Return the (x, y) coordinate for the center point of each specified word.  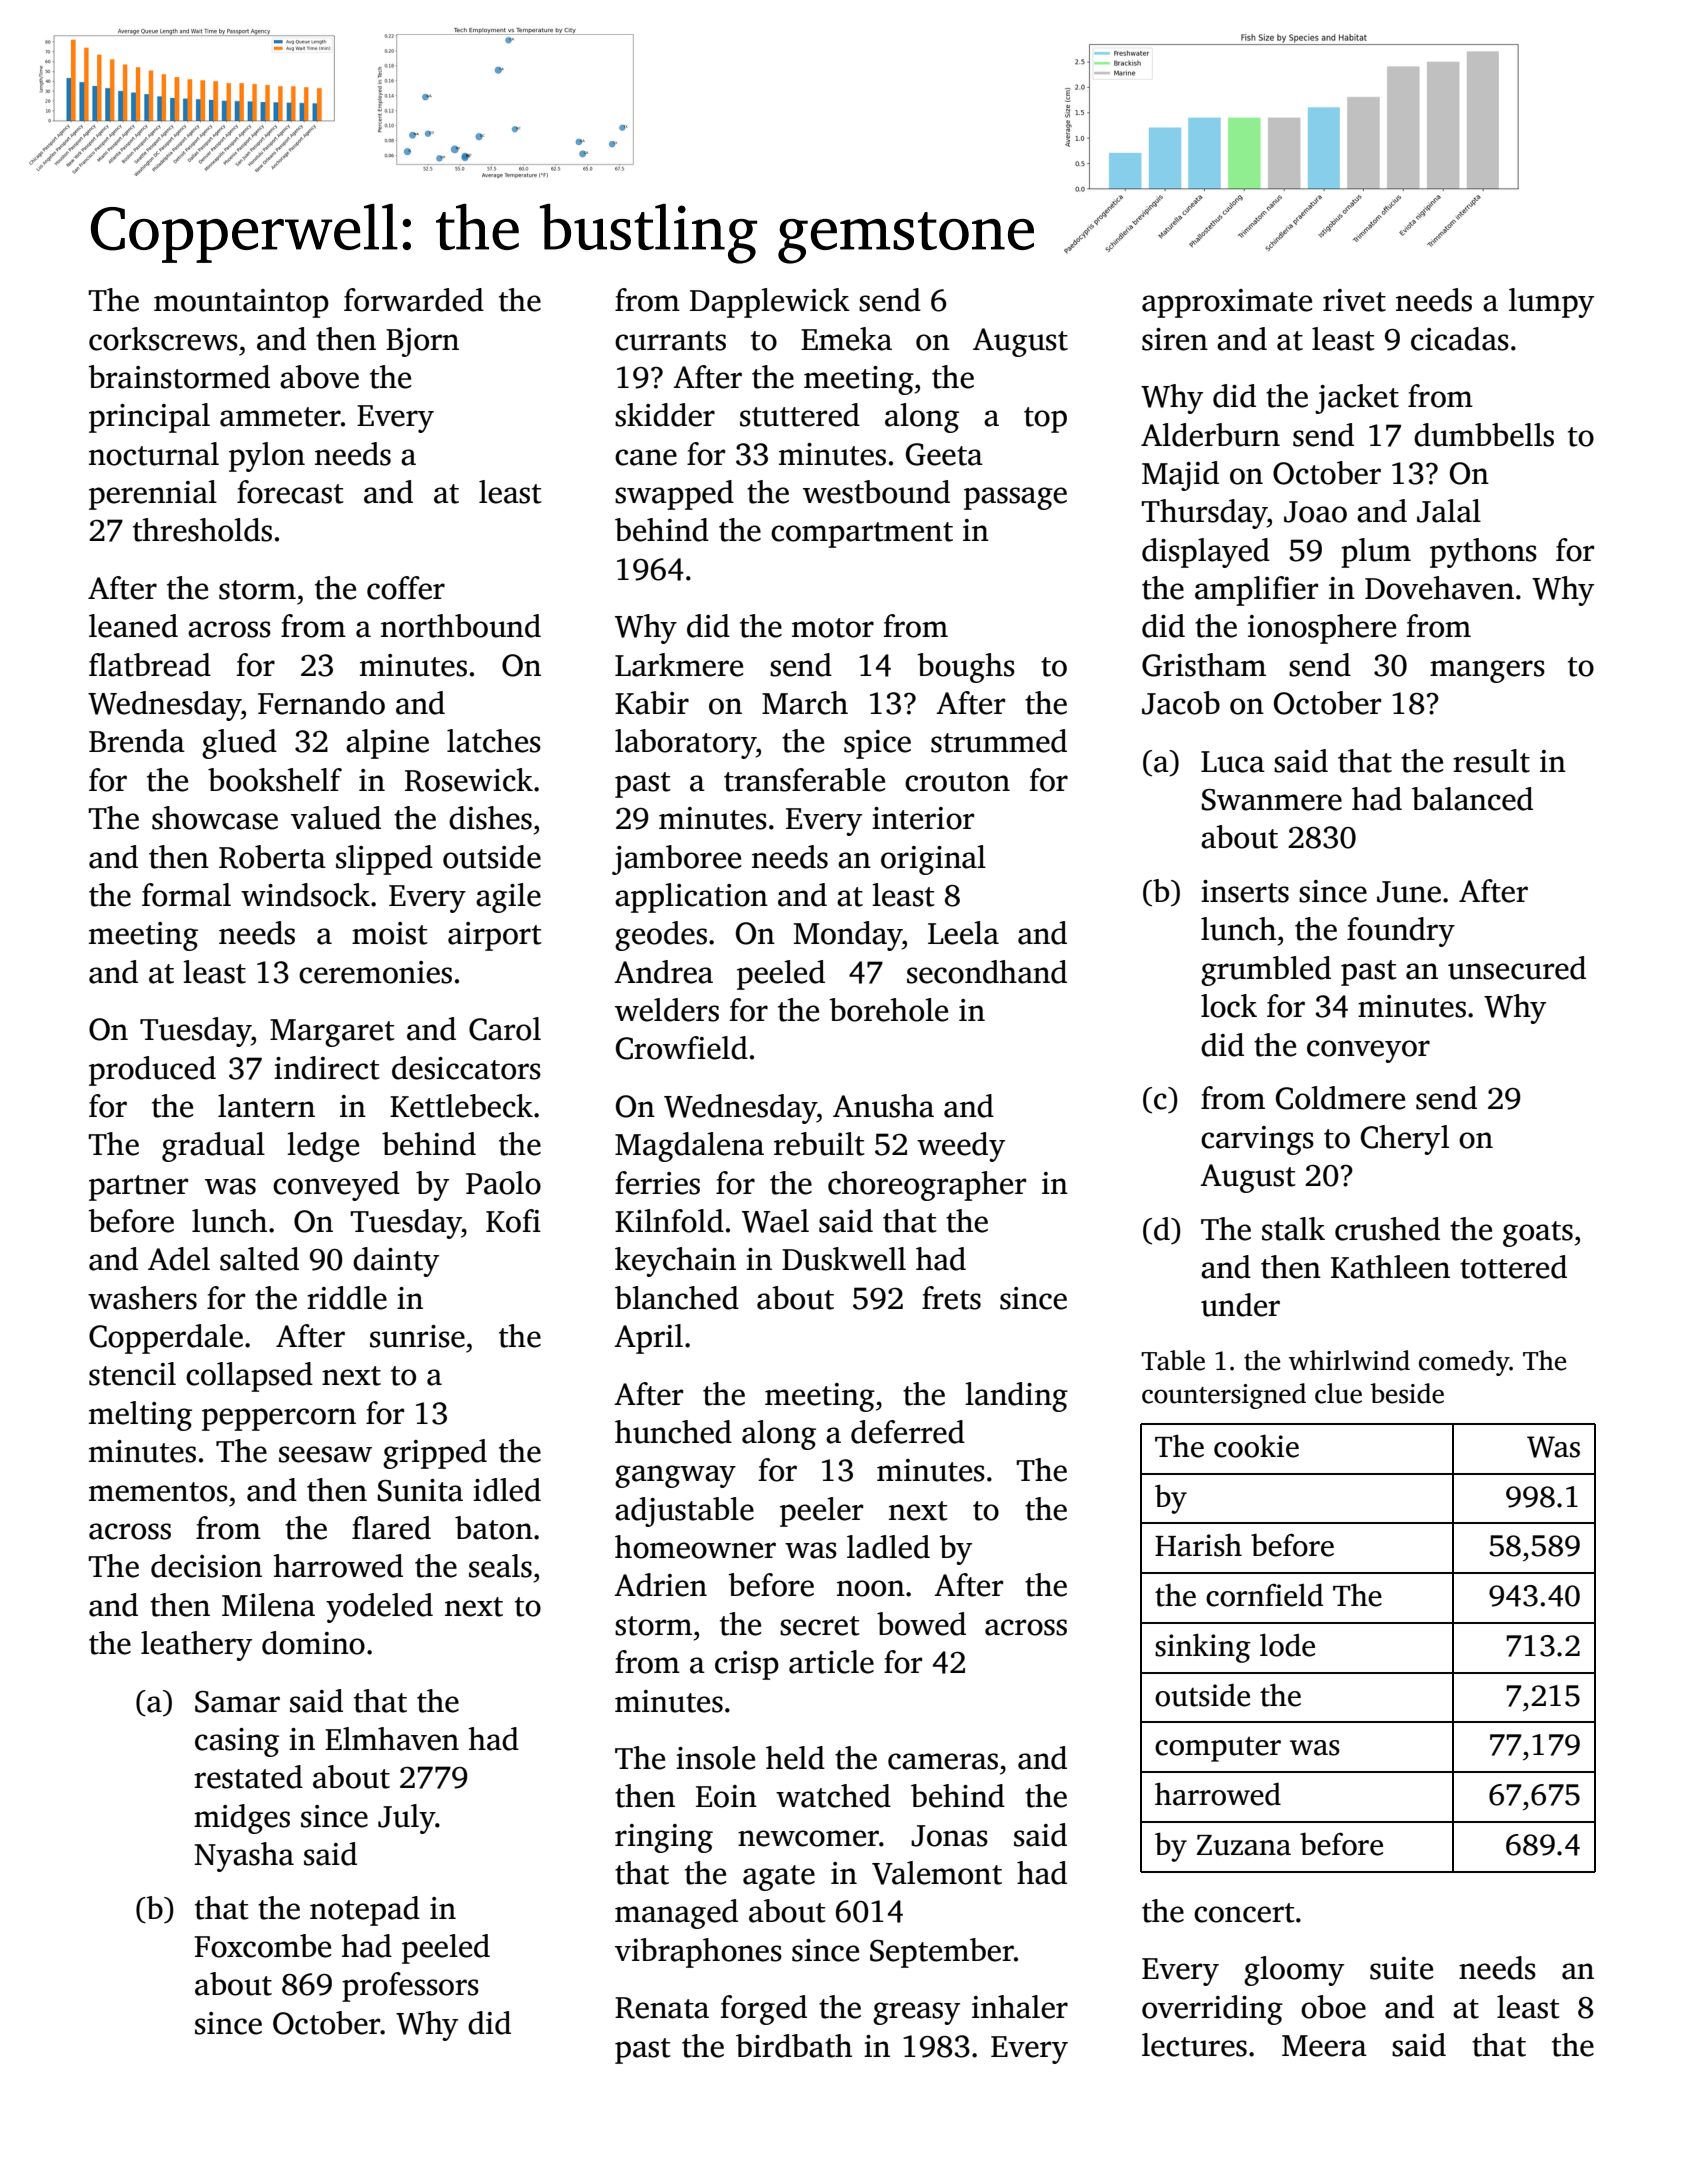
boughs (966, 668)
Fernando (321, 703)
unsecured (1517, 968)
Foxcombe (263, 1946)
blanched (677, 1298)
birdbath (794, 2046)
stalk (1293, 1229)
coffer (406, 588)
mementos (158, 1492)
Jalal (1449, 511)
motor (833, 628)
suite (1401, 1968)
